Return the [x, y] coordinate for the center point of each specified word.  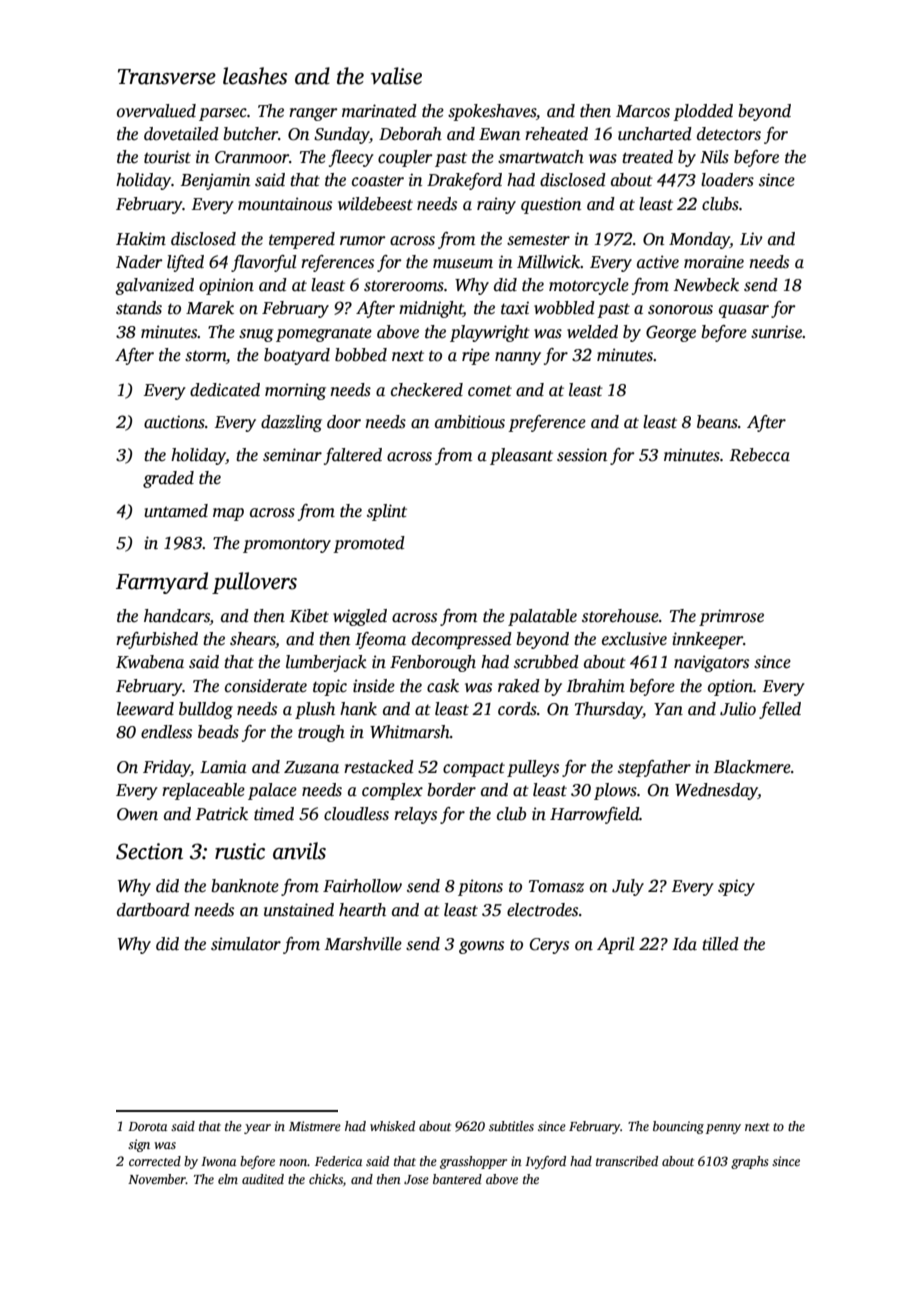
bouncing [678, 1127]
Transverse [167, 77]
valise [396, 76]
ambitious [470, 422]
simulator [246, 944]
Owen [137, 814]
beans [717, 422]
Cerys [549, 946]
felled [780, 710]
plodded [703, 112]
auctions [174, 422]
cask [443, 686]
